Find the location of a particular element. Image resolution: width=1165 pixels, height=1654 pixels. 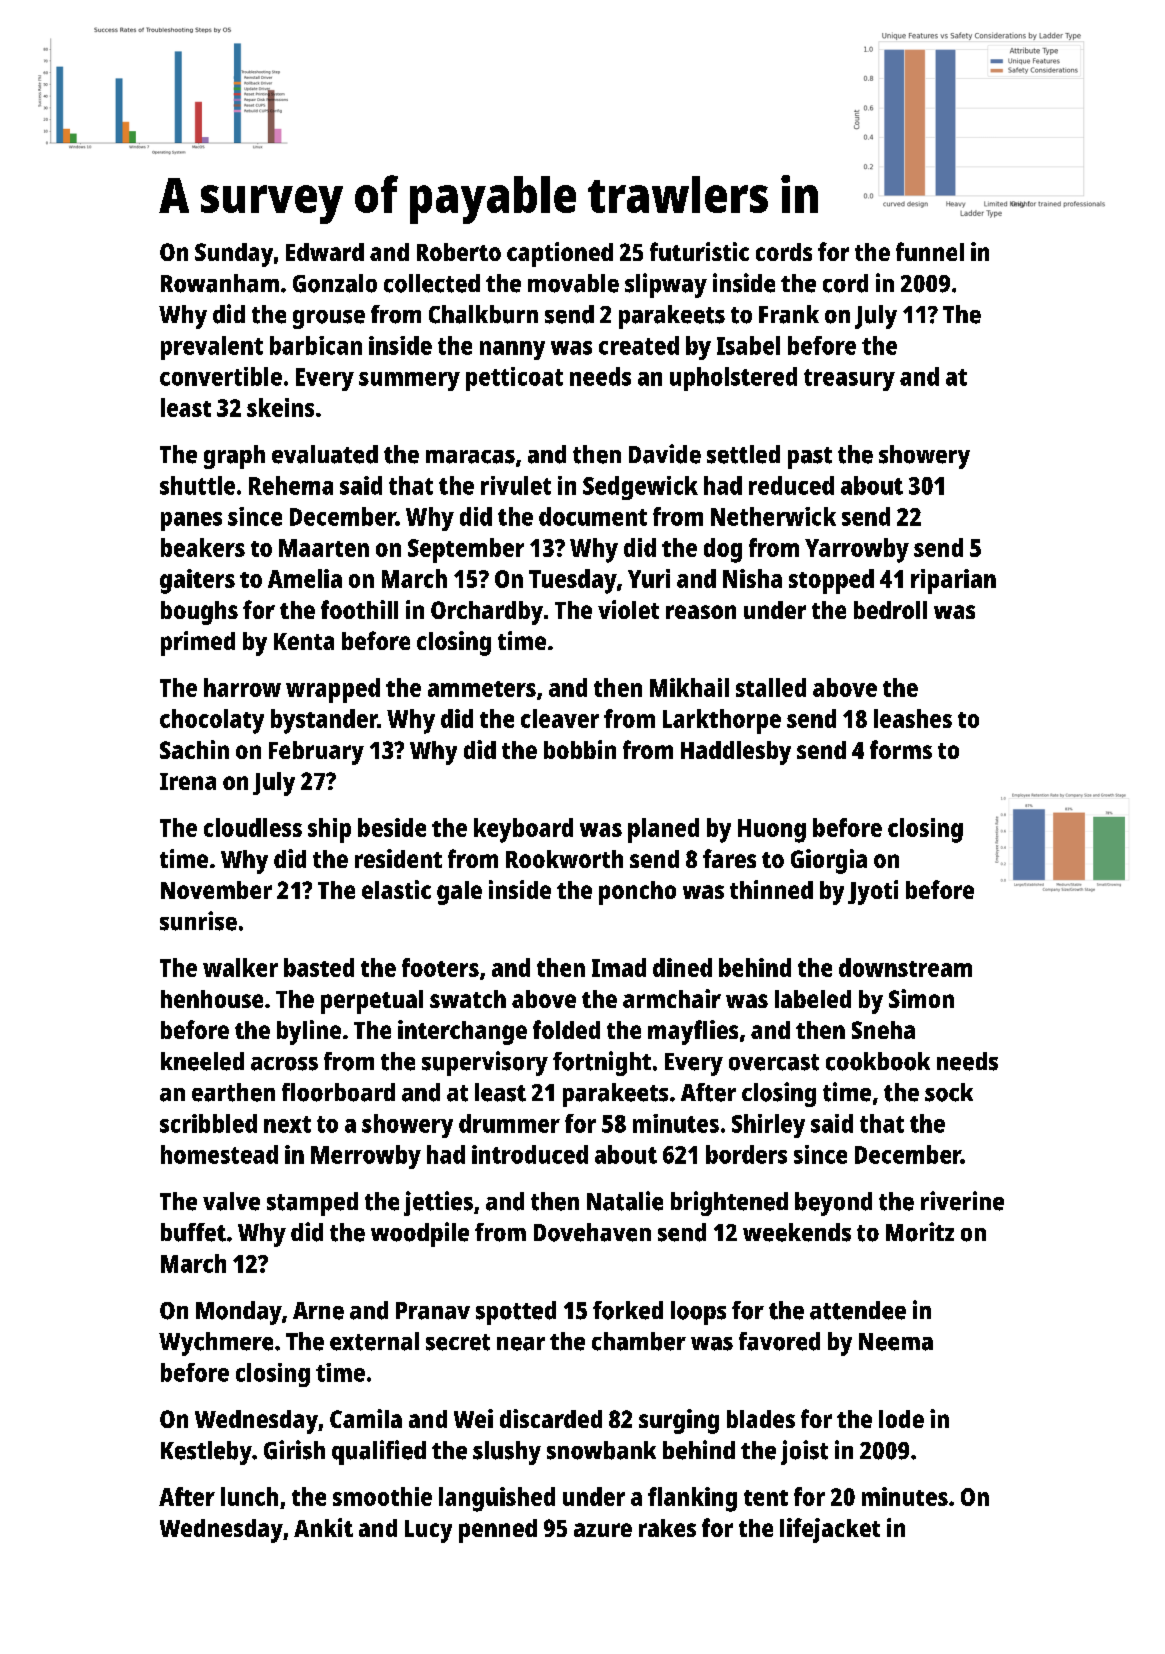

flanking is located at coordinates (692, 1499).
